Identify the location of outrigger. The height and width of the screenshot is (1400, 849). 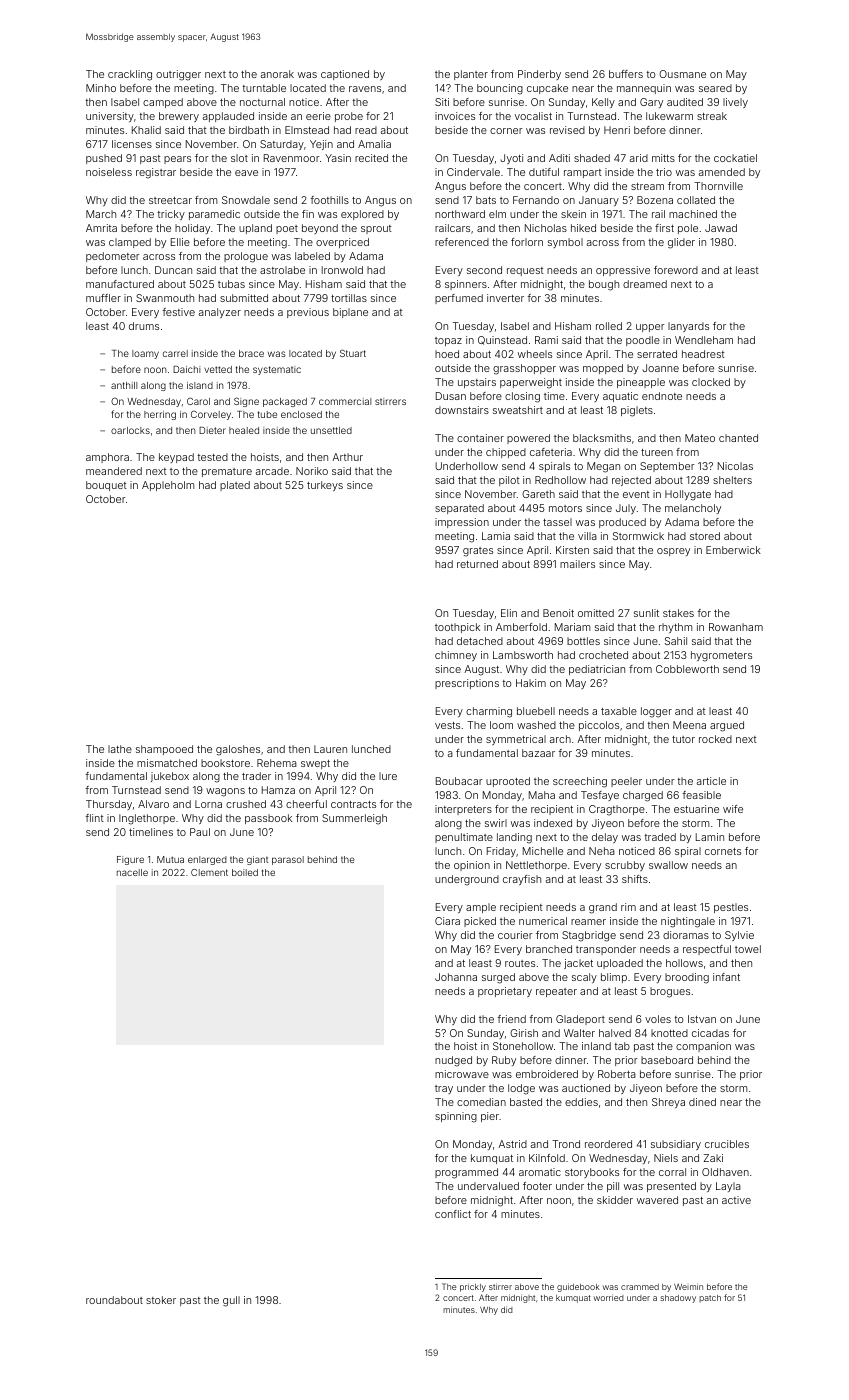
(178, 75).
